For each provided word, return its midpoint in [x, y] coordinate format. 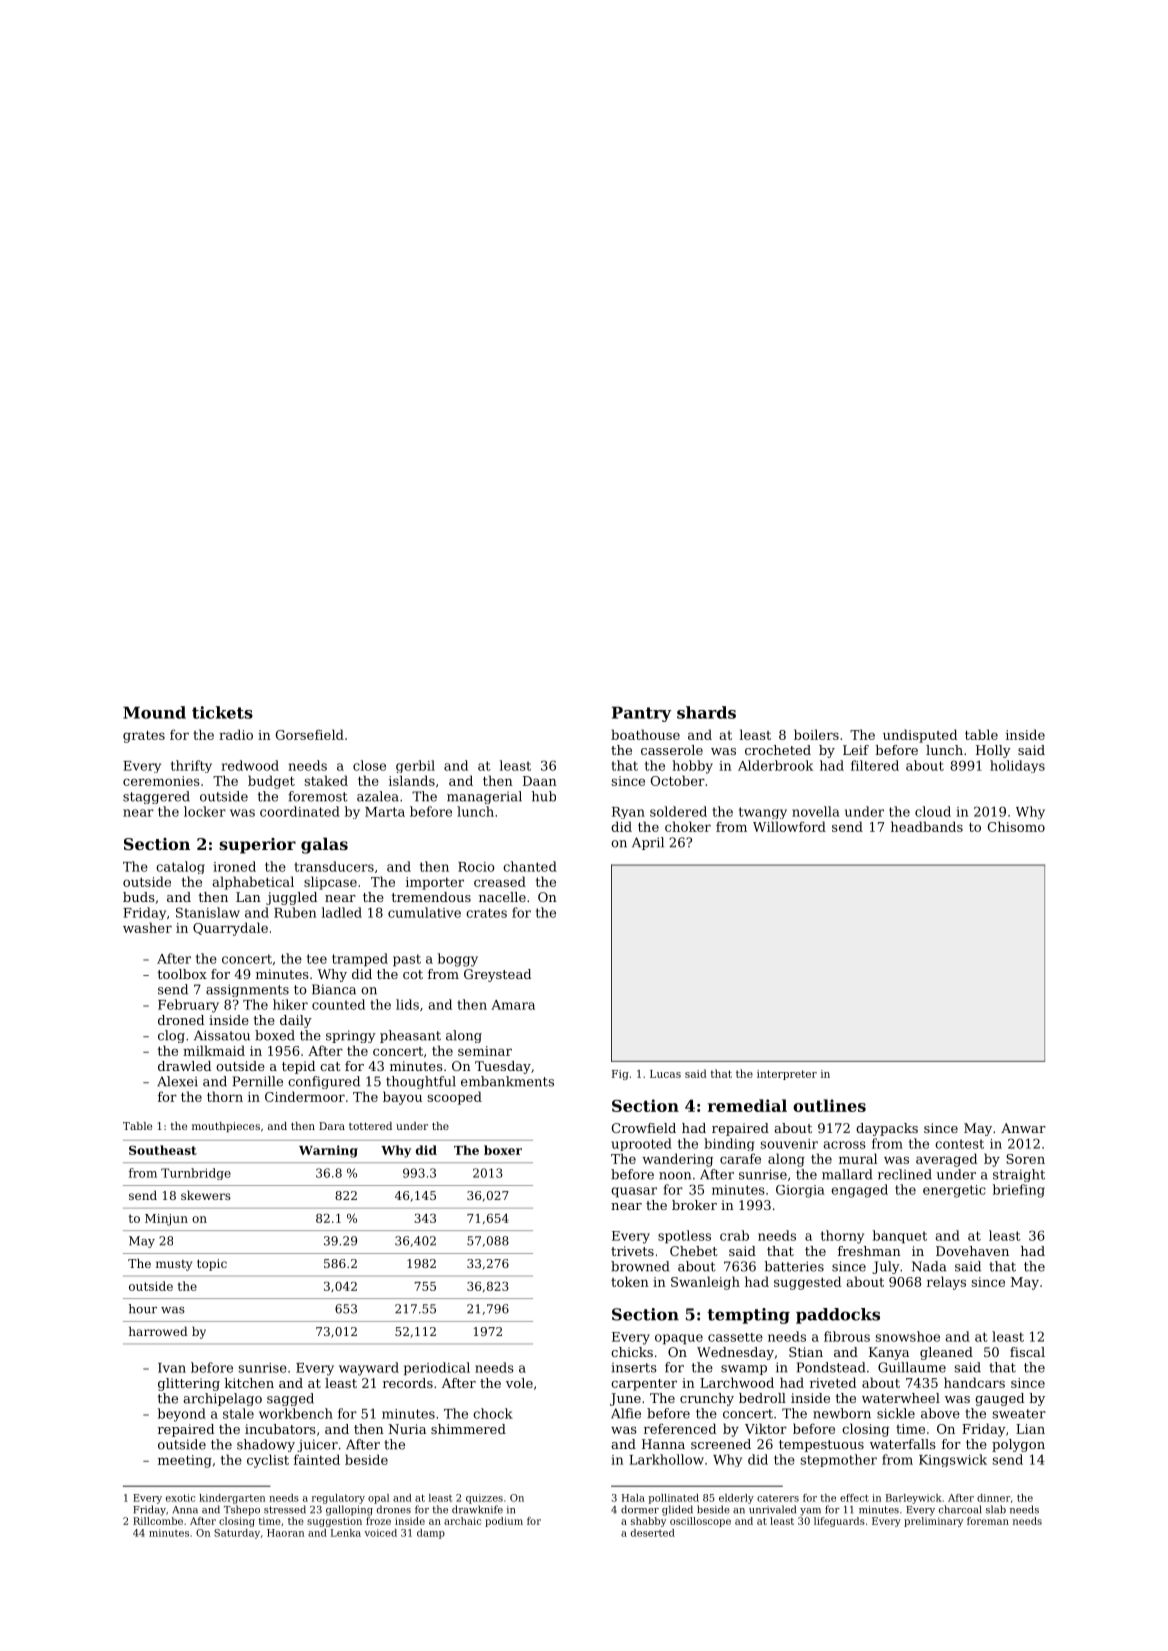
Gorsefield [310, 734]
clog [171, 1036]
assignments [247, 990]
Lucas [665, 1074]
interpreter [787, 1075]
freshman [869, 1251]
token [630, 1281]
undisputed [920, 736]
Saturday [237, 1534]
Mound [154, 712]
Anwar [1023, 1128]
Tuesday [503, 1067]
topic [212, 1265]
